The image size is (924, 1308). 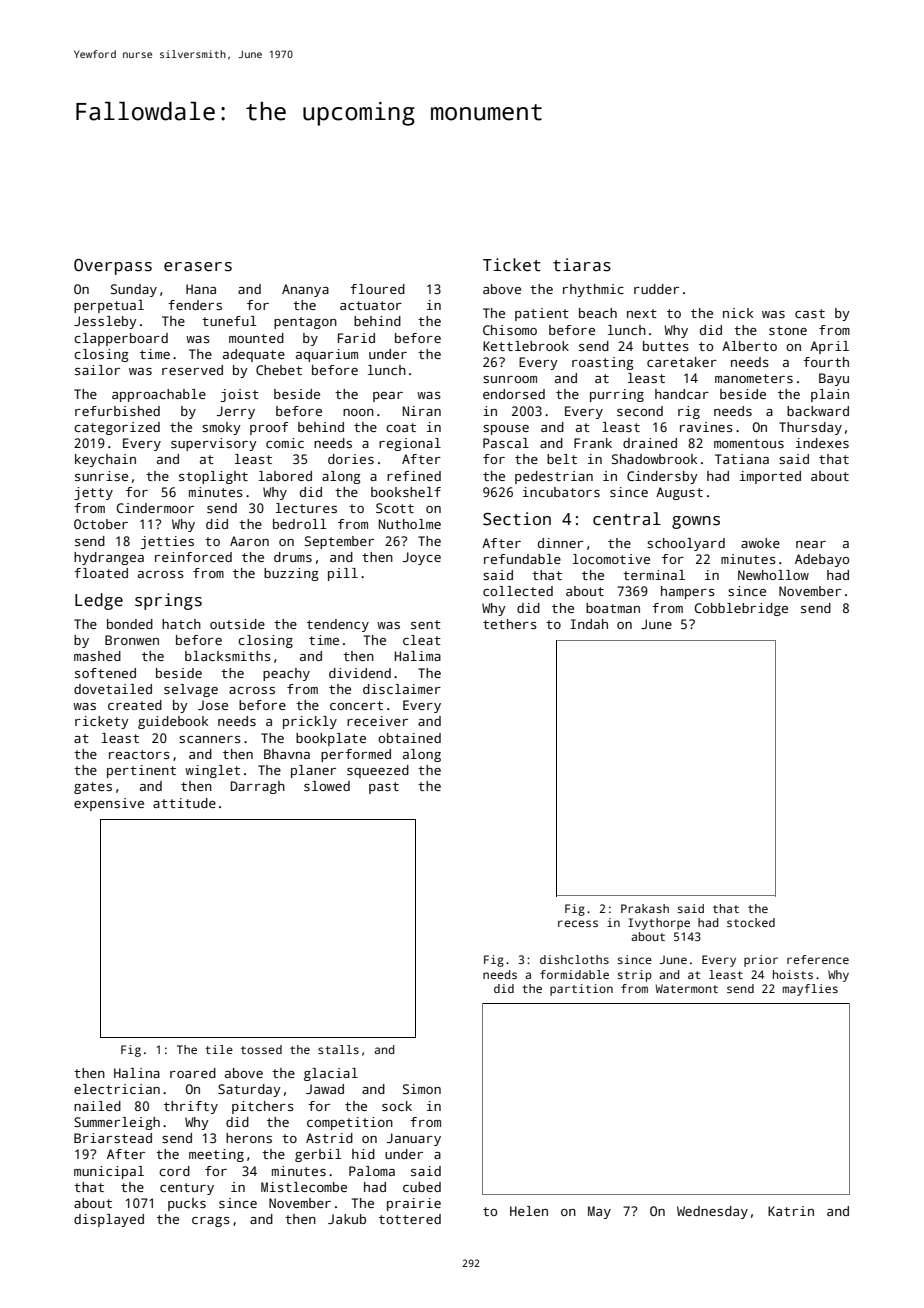 What do you see at coordinates (219, 1049) in the screenshot?
I see `tile` at bounding box center [219, 1049].
